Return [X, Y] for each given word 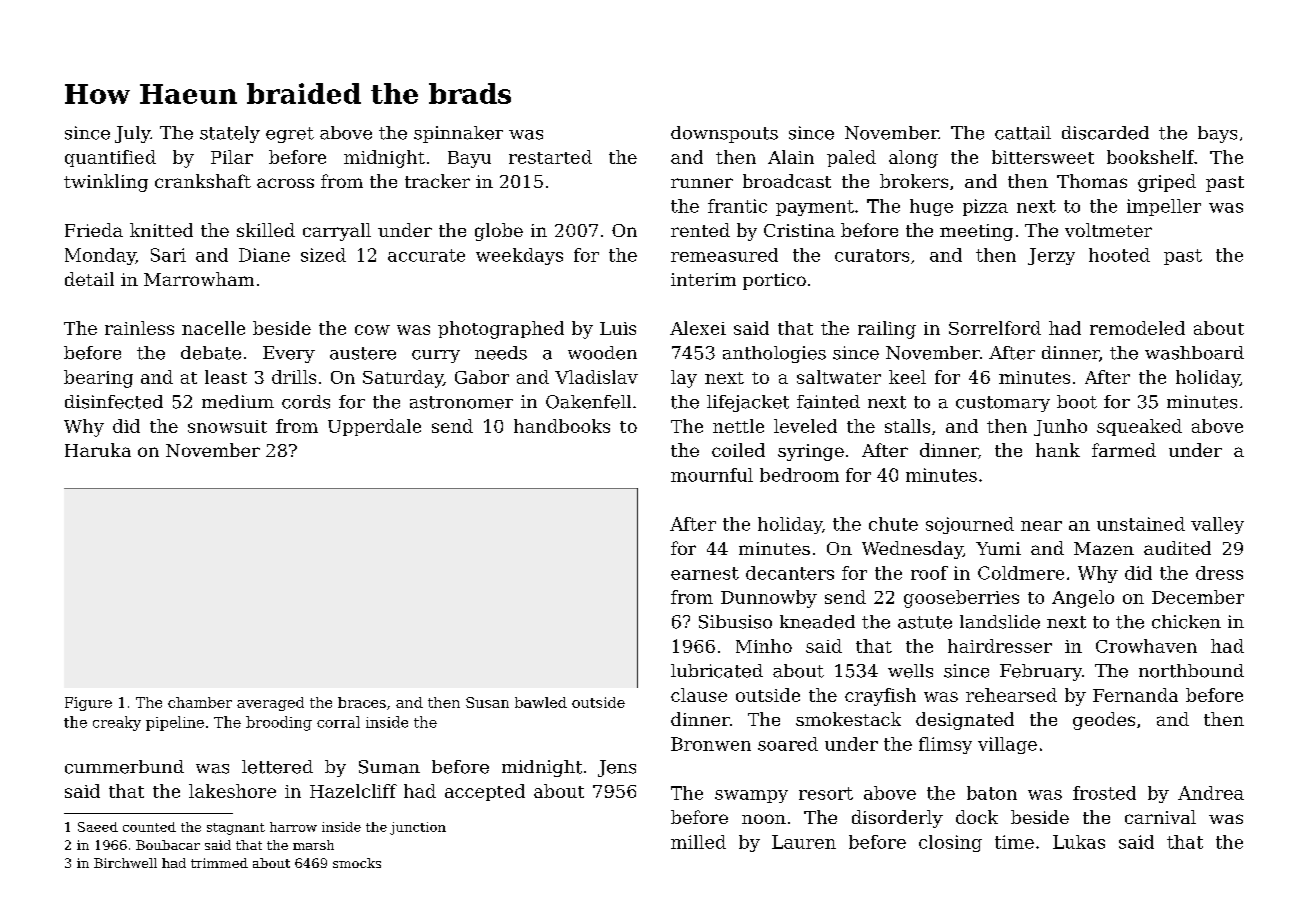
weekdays [519, 256]
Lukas [1079, 842]
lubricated [717, 671]
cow [372, 330]
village [1007, 745]
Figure [88, 704]
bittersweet [1043, 157]
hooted [1119, 255]
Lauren [804, 842]
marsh [313, 845]
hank [1058, 450]
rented [700, 230]
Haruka [98, 450]
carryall [337, 232]
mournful [712, 475]
